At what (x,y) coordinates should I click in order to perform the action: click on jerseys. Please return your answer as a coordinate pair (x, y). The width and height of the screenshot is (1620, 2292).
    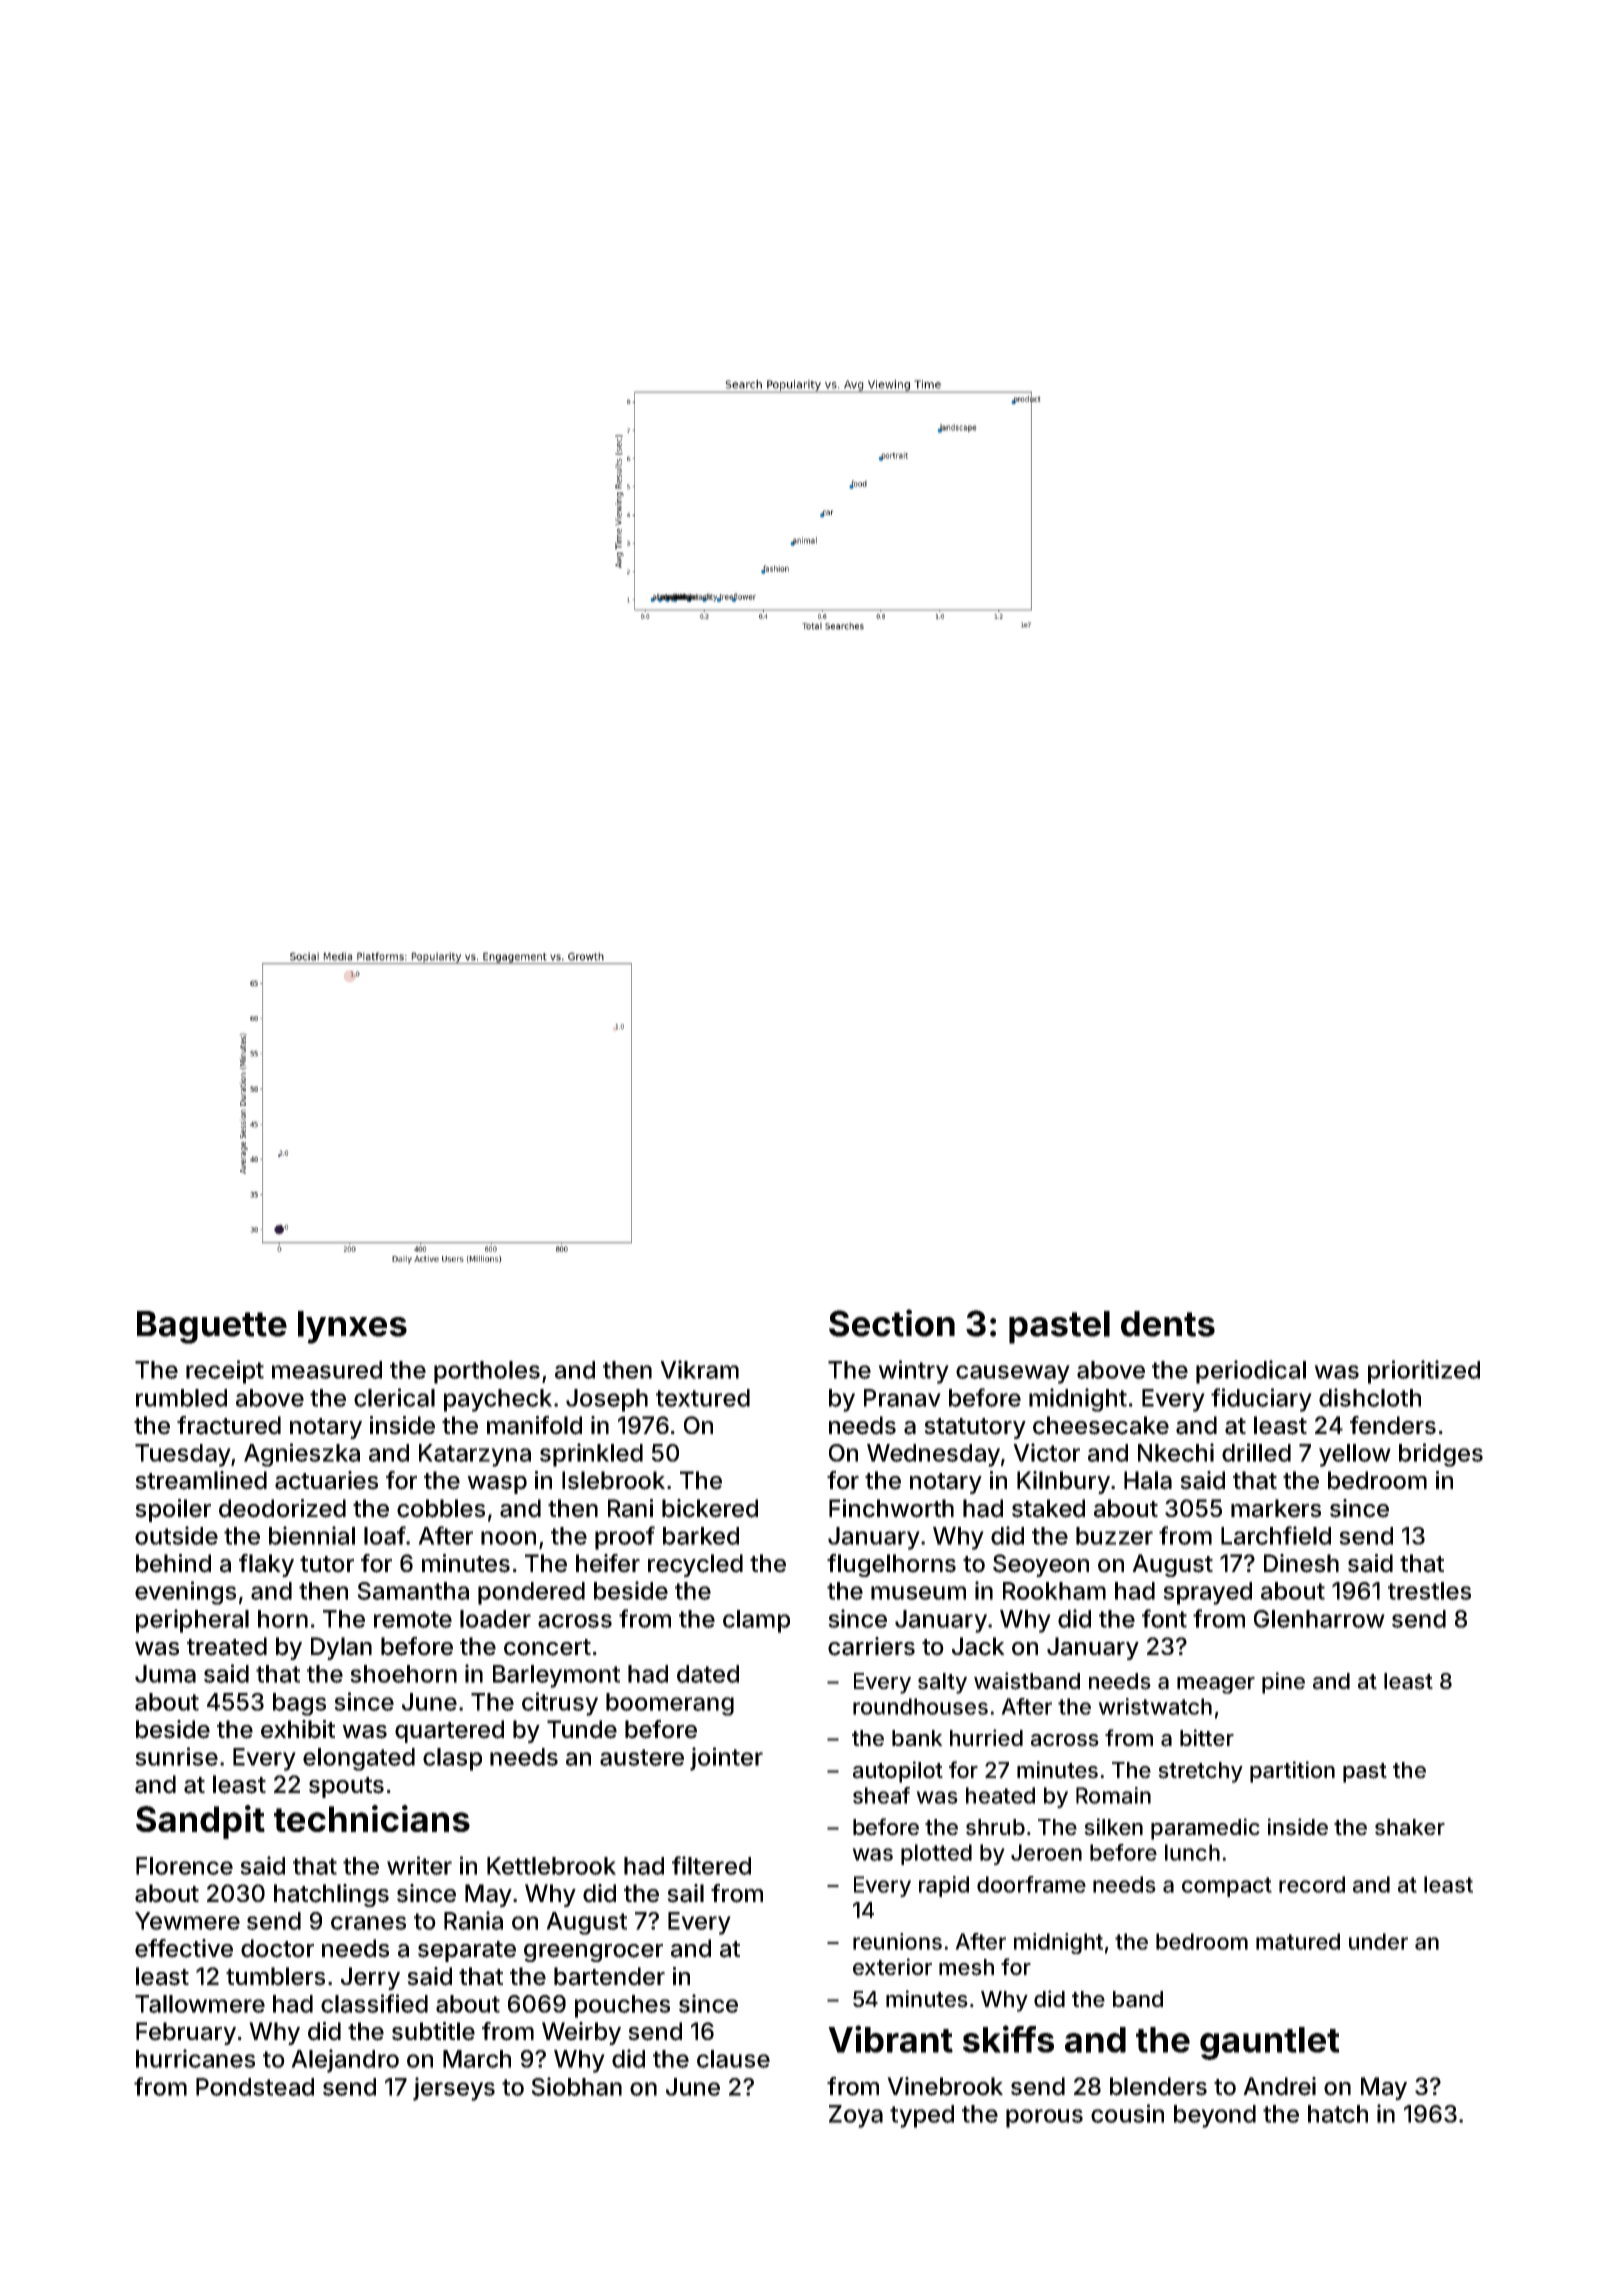
    Looking at the image, I should click on (454, 2089).
